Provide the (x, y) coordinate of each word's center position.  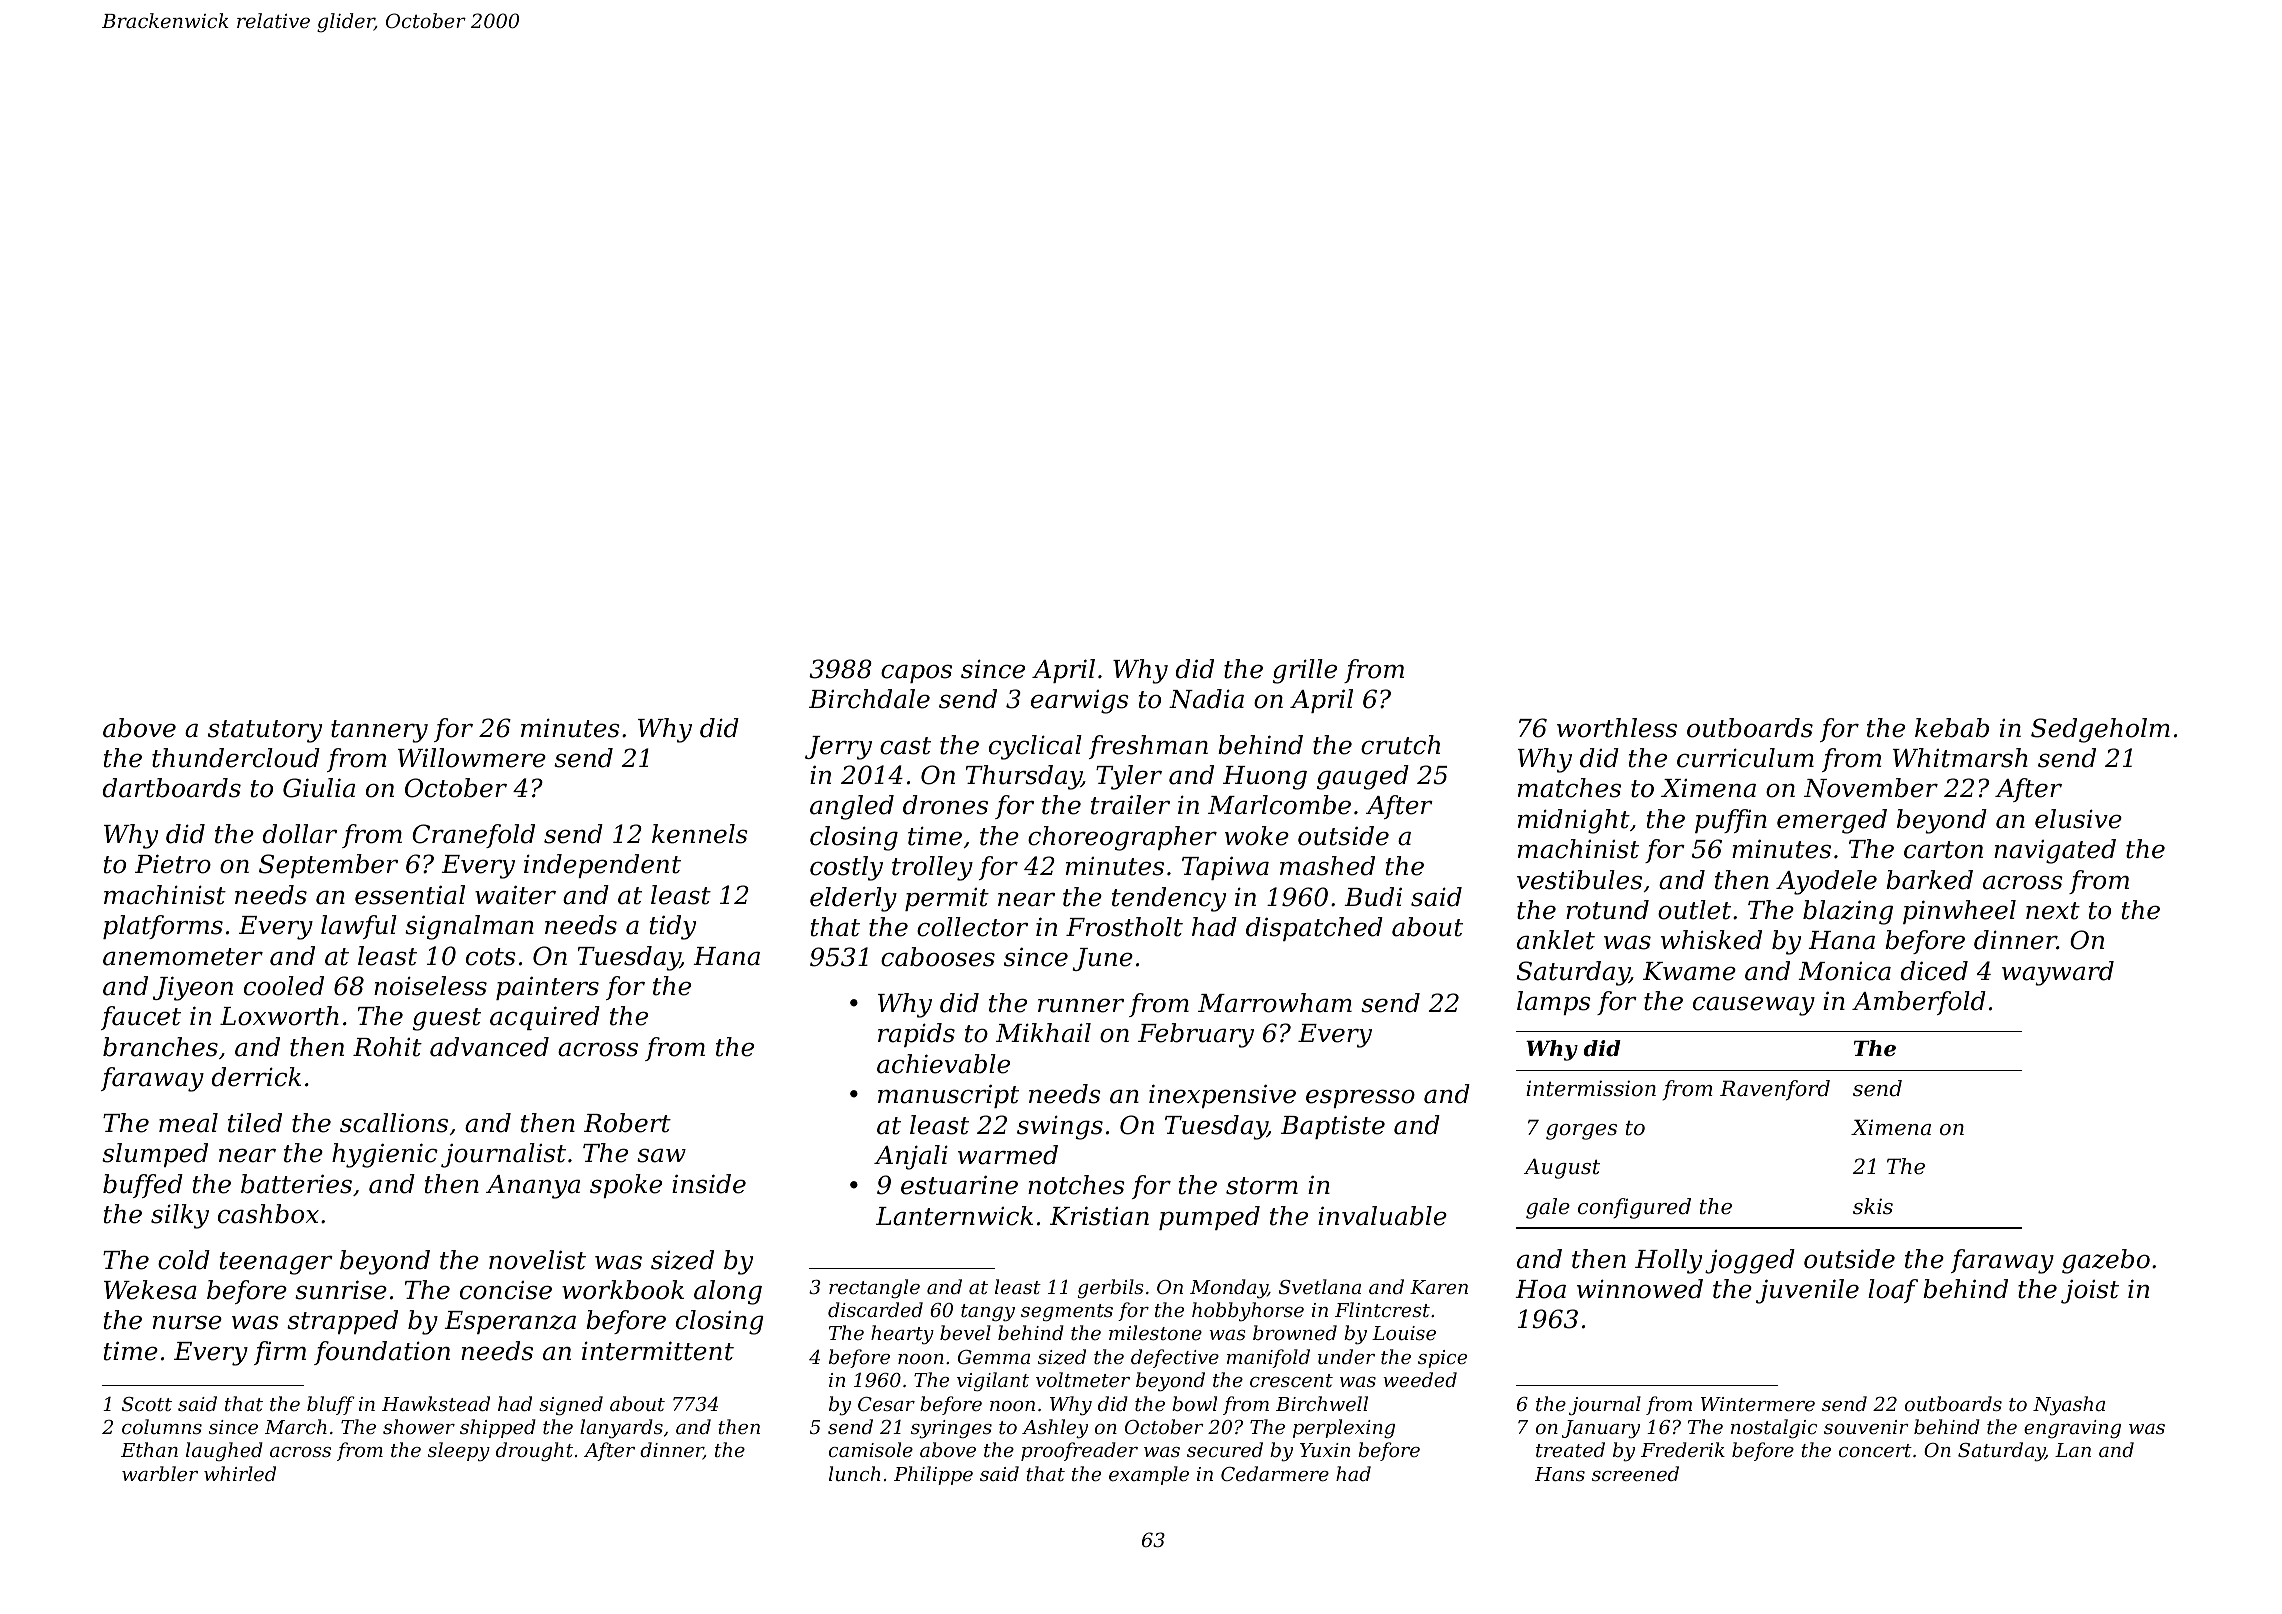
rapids (916, 1035)
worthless (1617, 728)
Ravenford (1775, 1090)
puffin (1731, 821)
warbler (160, 1473)
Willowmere (472, 758)
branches (160, 1047)
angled (852, 807)
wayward (2058, 973)
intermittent (658, 1351)
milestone (1155, 1332)
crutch (1400, 745)
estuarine (959, 1185)
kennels (700, 834)
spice (1442, 1359)
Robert (627, 1123)
